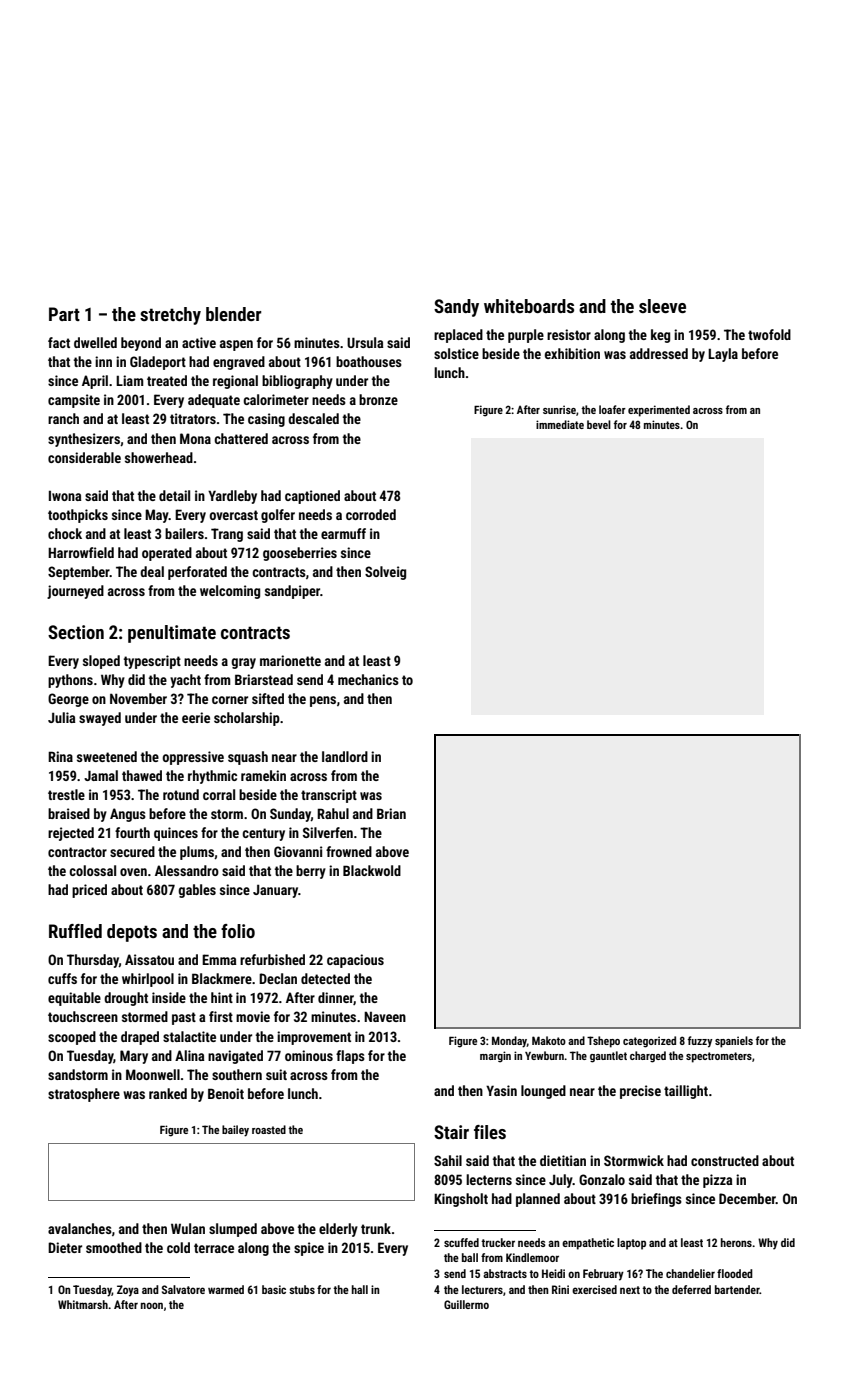 Image resolution: width=849 pixels, height=1400 pixels. Describe the element at coordinates (84, 440) in the document. I see `synthesizers` at that location.
